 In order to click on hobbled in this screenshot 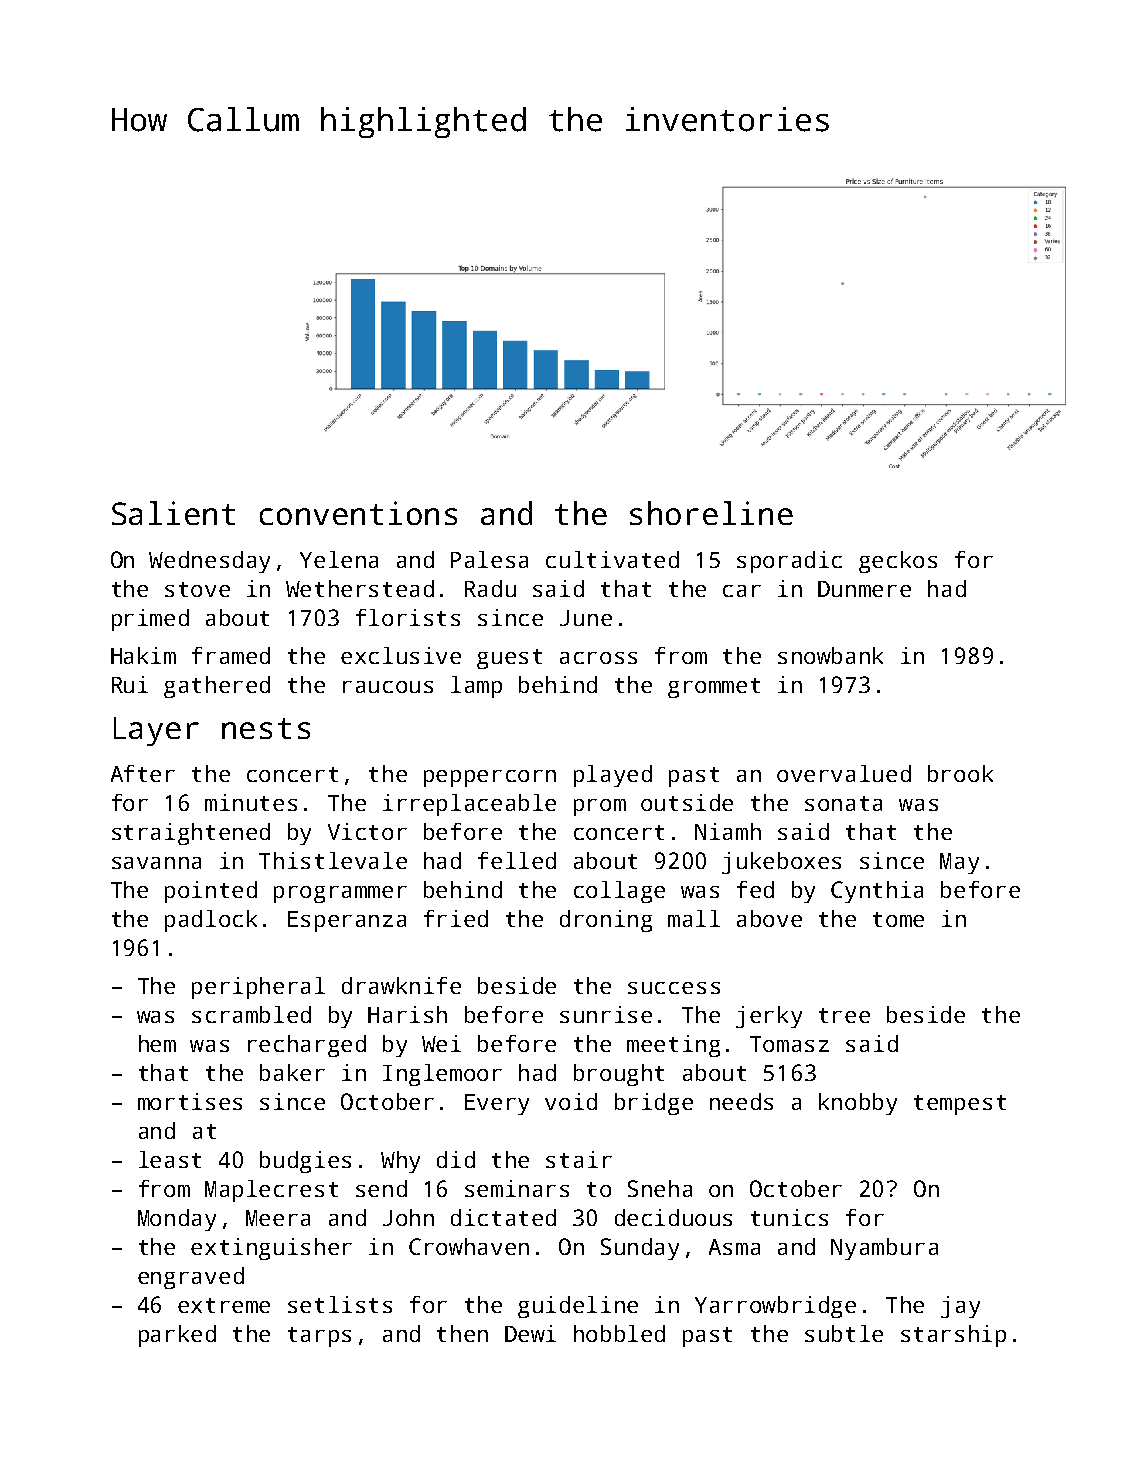, I will do `click(619, 1333)`.
